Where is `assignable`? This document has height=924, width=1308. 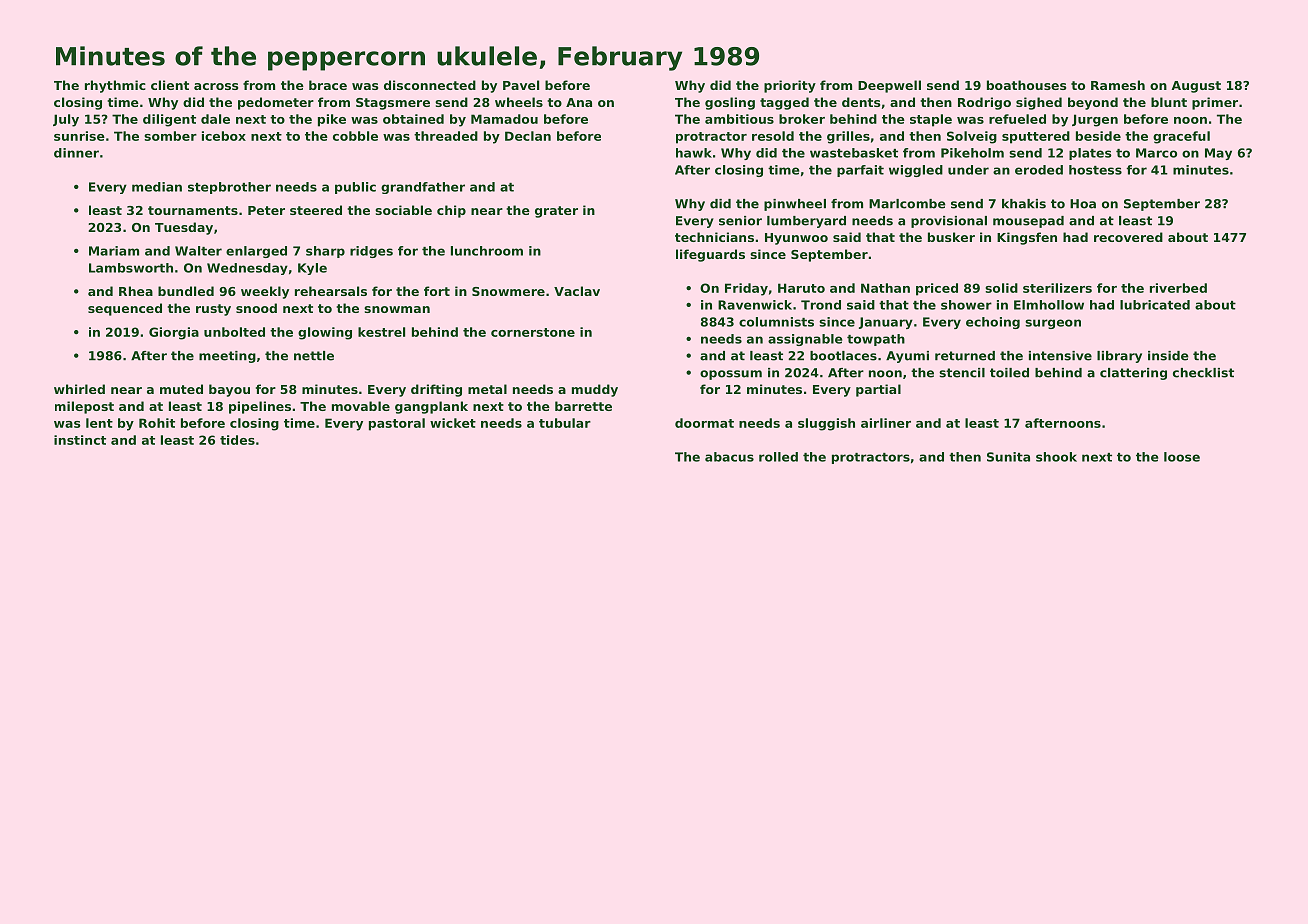
assignable is located at coordinates (805, 340).
